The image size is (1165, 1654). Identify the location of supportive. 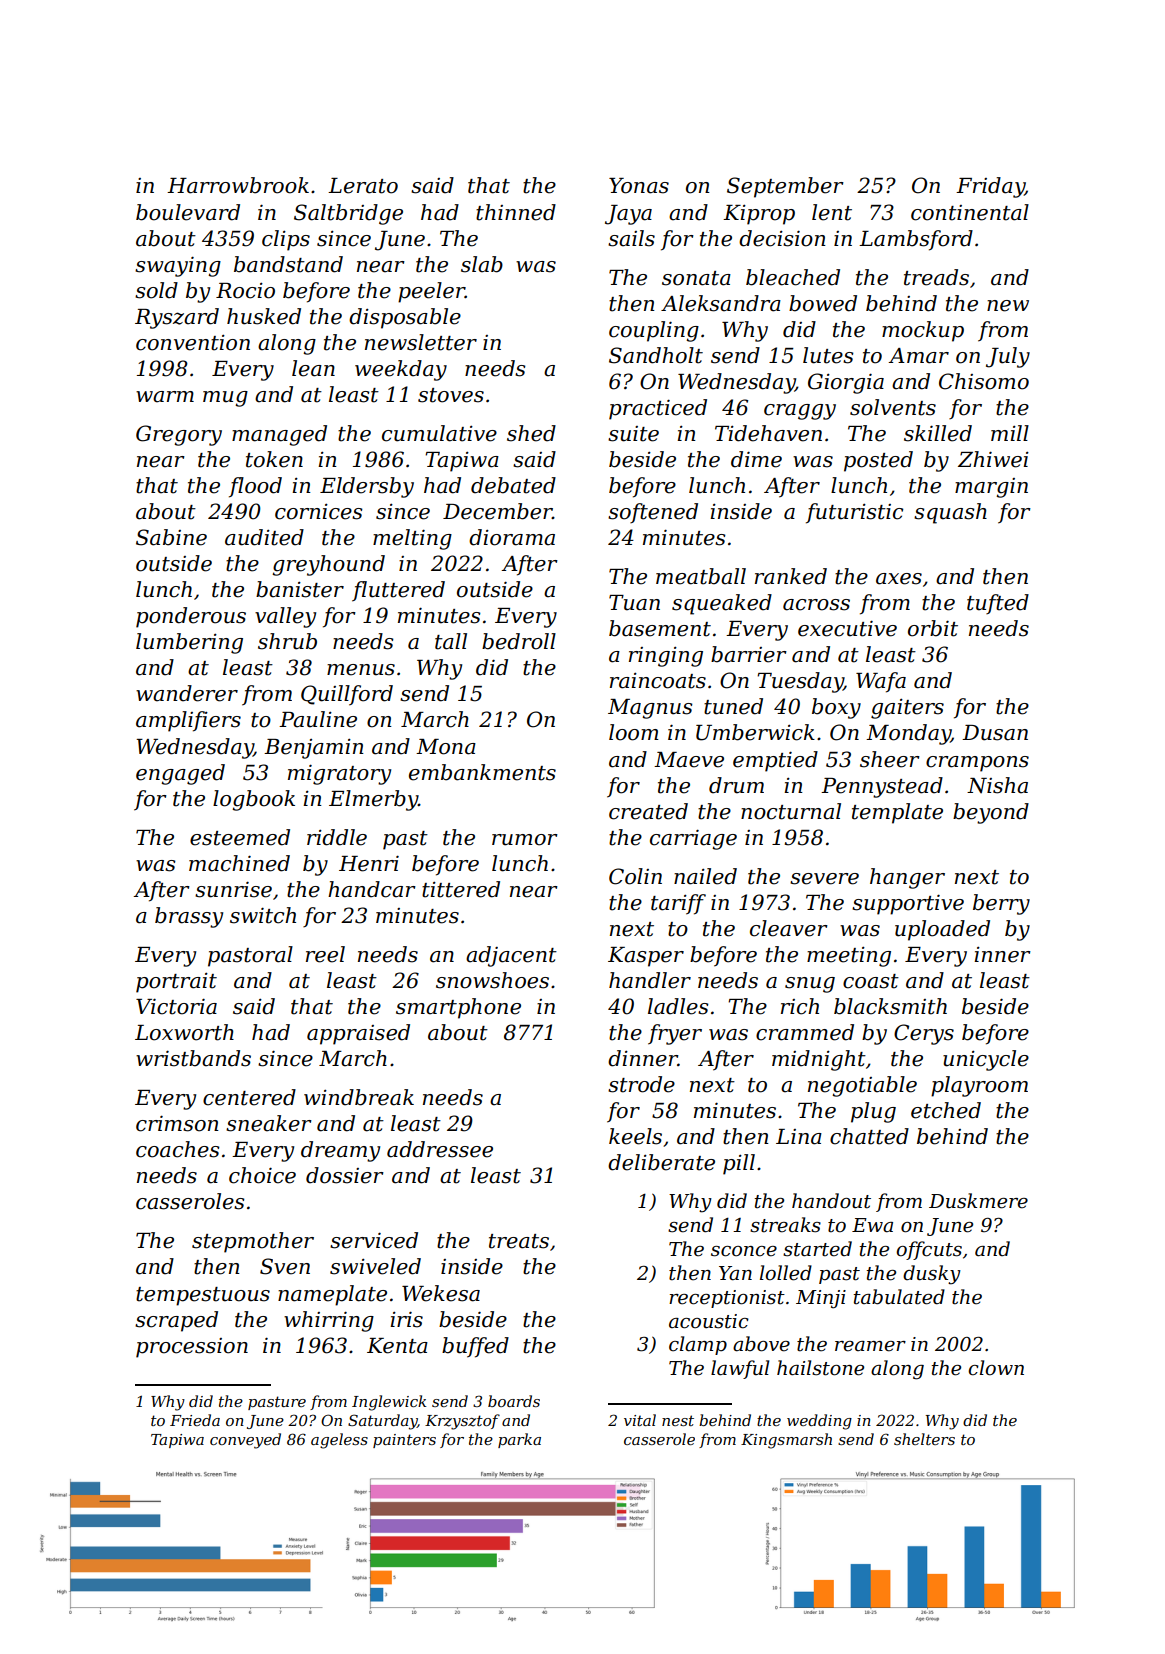
(908, 904).
